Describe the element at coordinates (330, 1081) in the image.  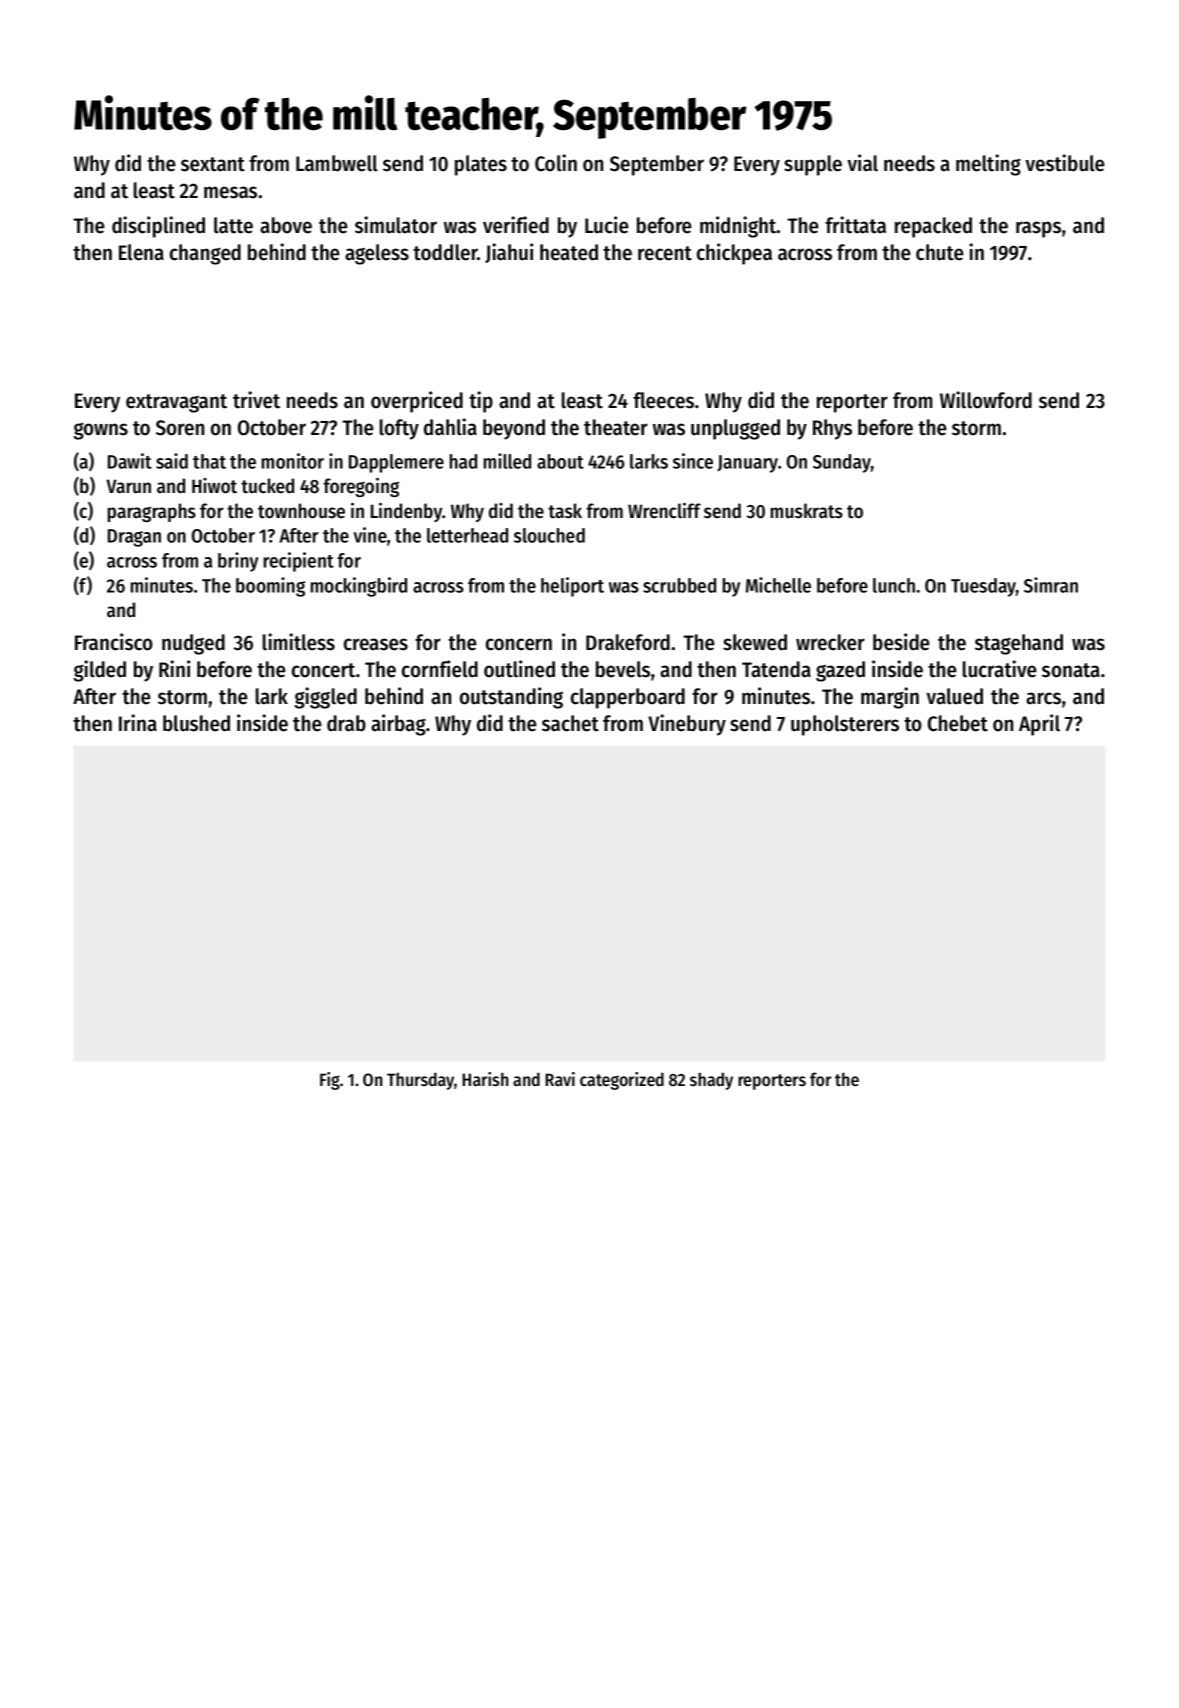
I see `Fig` at that location.
